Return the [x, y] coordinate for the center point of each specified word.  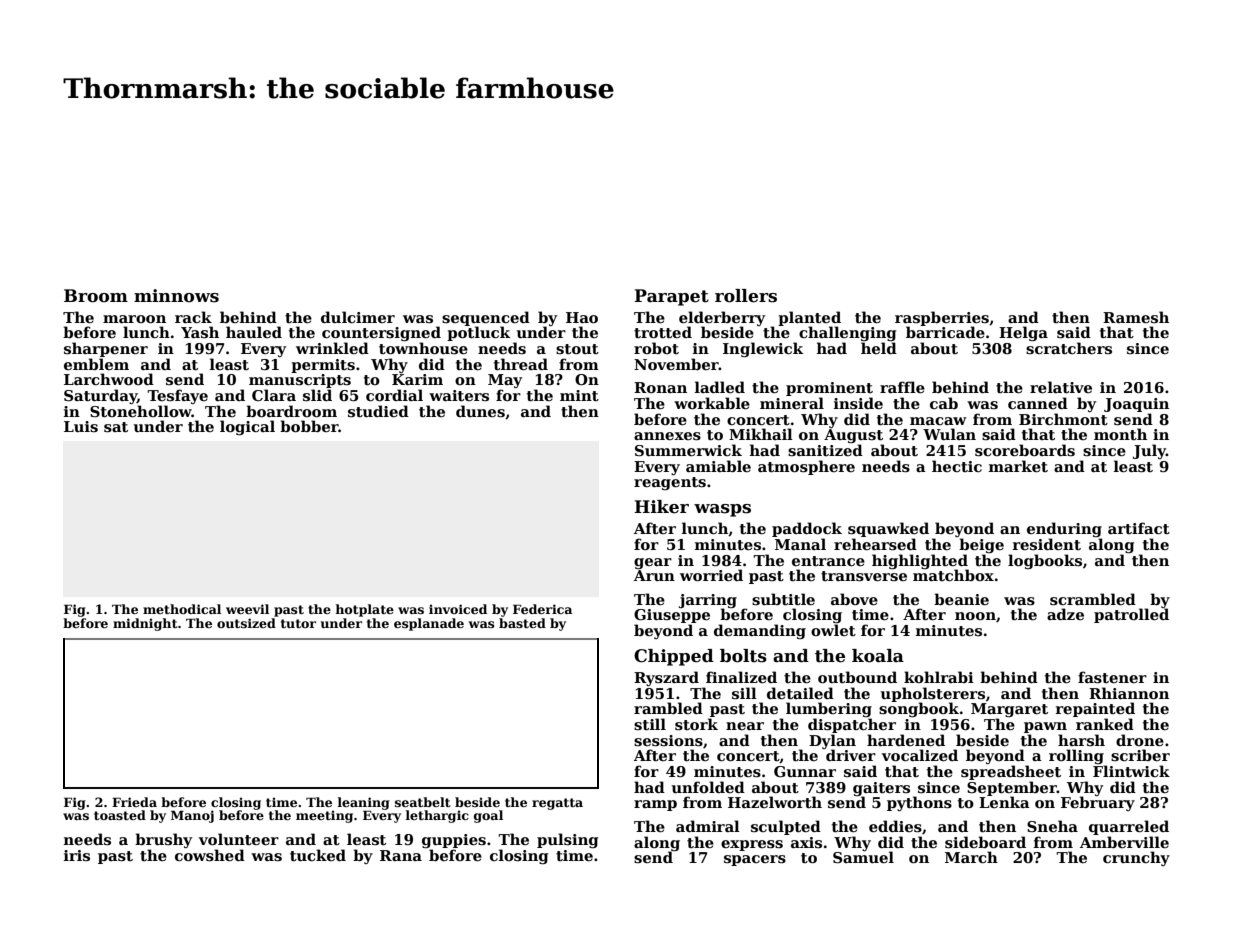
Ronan [660, 387]
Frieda [134, 802]
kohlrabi [939, 677]
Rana [401, 855]
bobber [309, 426]
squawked [888, 529]
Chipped [674, 657]
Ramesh [1136, 317]
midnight [145, 624]
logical [247, 427]
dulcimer [358, 317]
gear [653, 563]
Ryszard [666, 678]
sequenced [486, 318]
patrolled [1131, 616]
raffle [902, 387]
